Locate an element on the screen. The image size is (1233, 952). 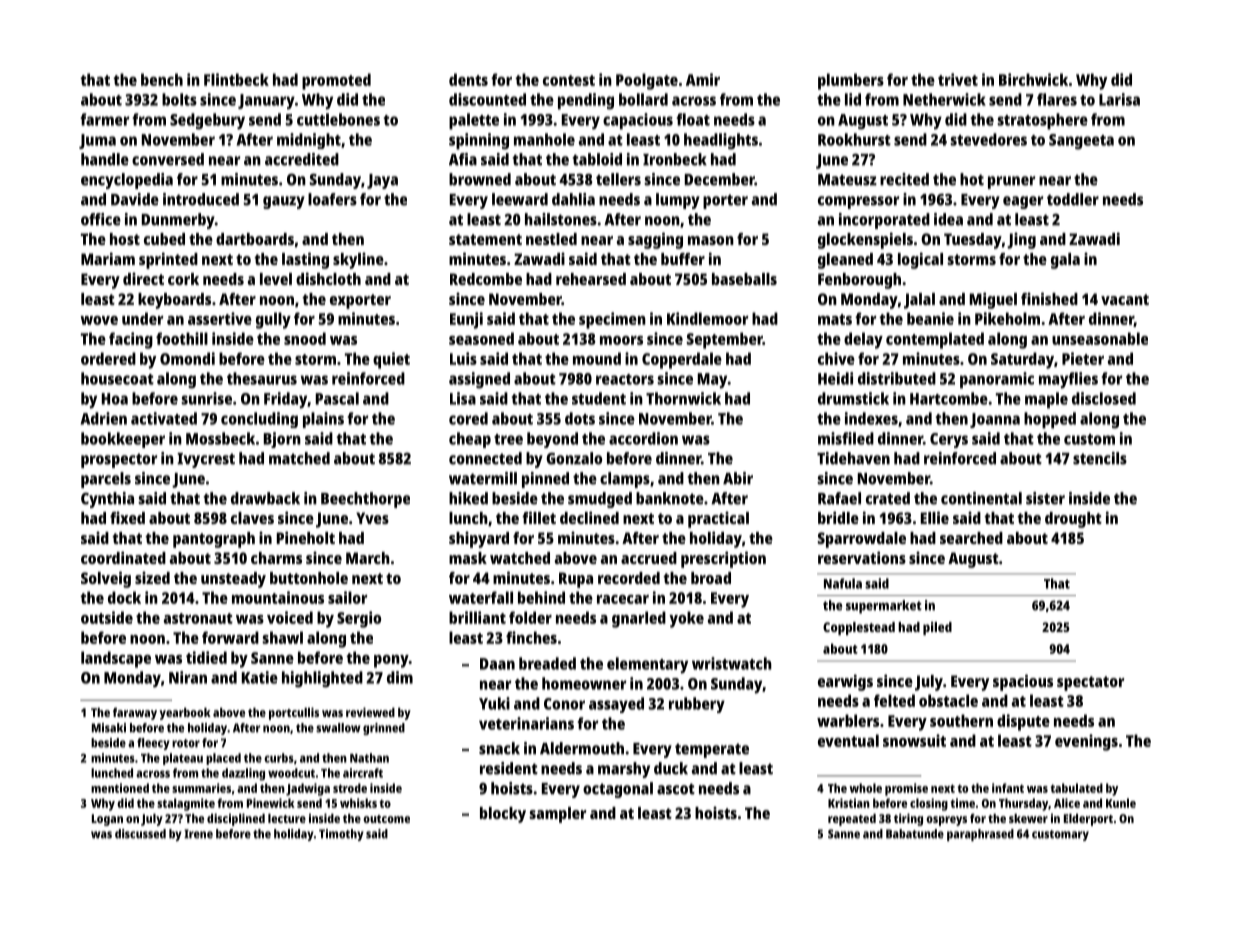
statement is located at coordinates (485, 239).
